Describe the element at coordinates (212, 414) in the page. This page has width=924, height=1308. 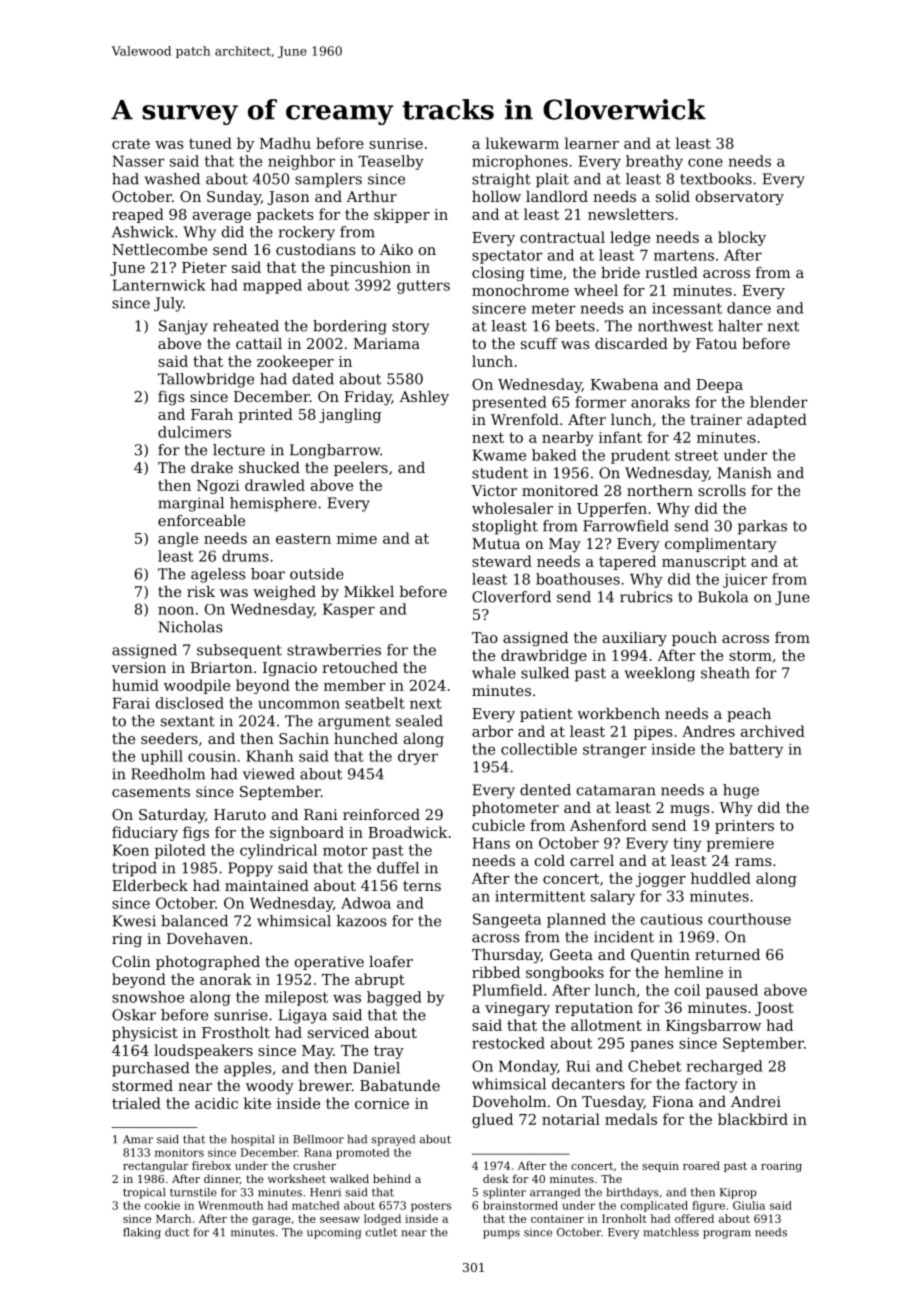
I see `Farah` at that location.
